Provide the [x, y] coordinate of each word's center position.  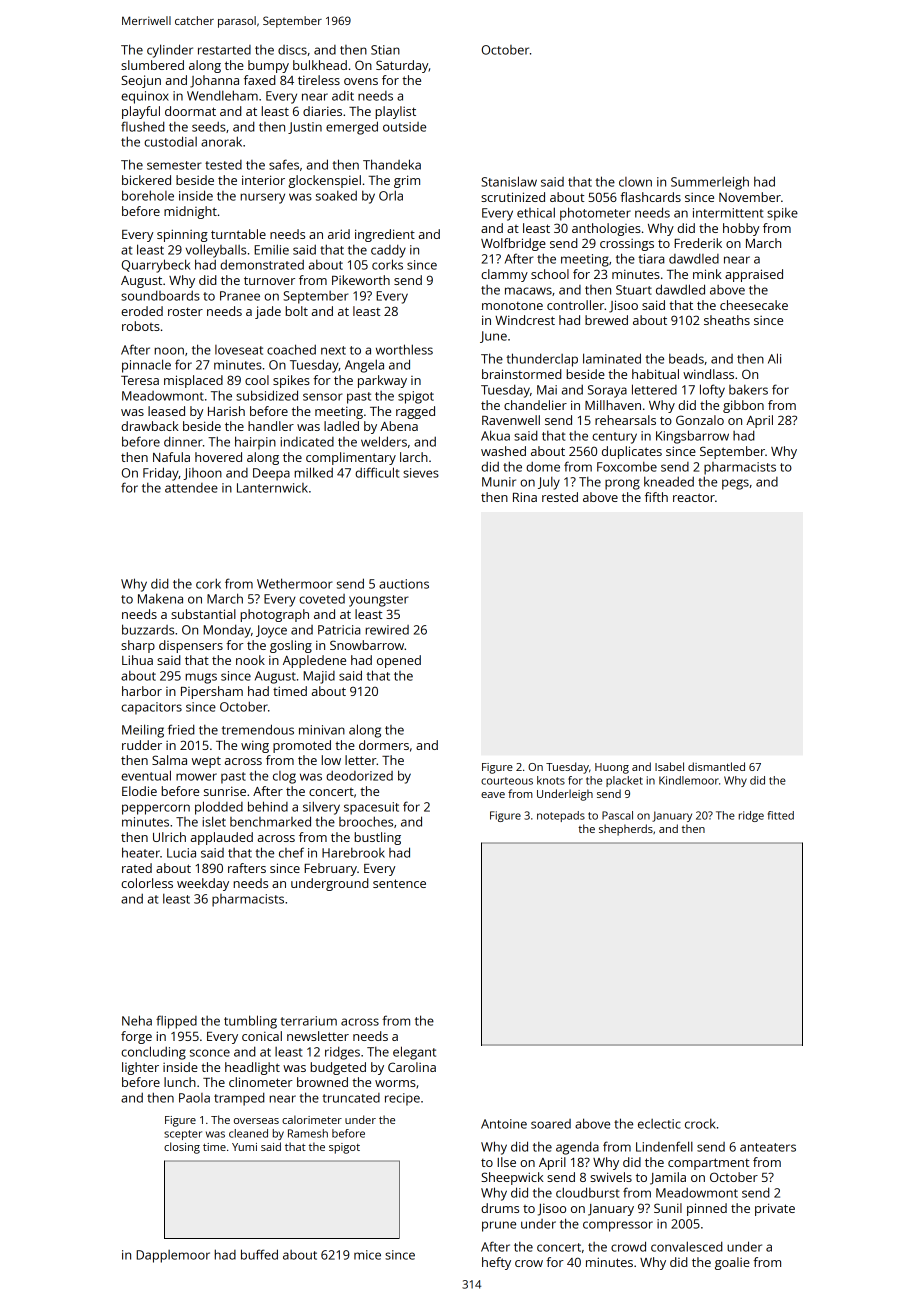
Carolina [412, 1067]
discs [292, 50]
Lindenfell [664, 1146]
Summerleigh [710, 183]
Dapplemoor [173, 1256]
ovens [361, 81]
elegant [414, 1053]
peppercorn [156, 809]
